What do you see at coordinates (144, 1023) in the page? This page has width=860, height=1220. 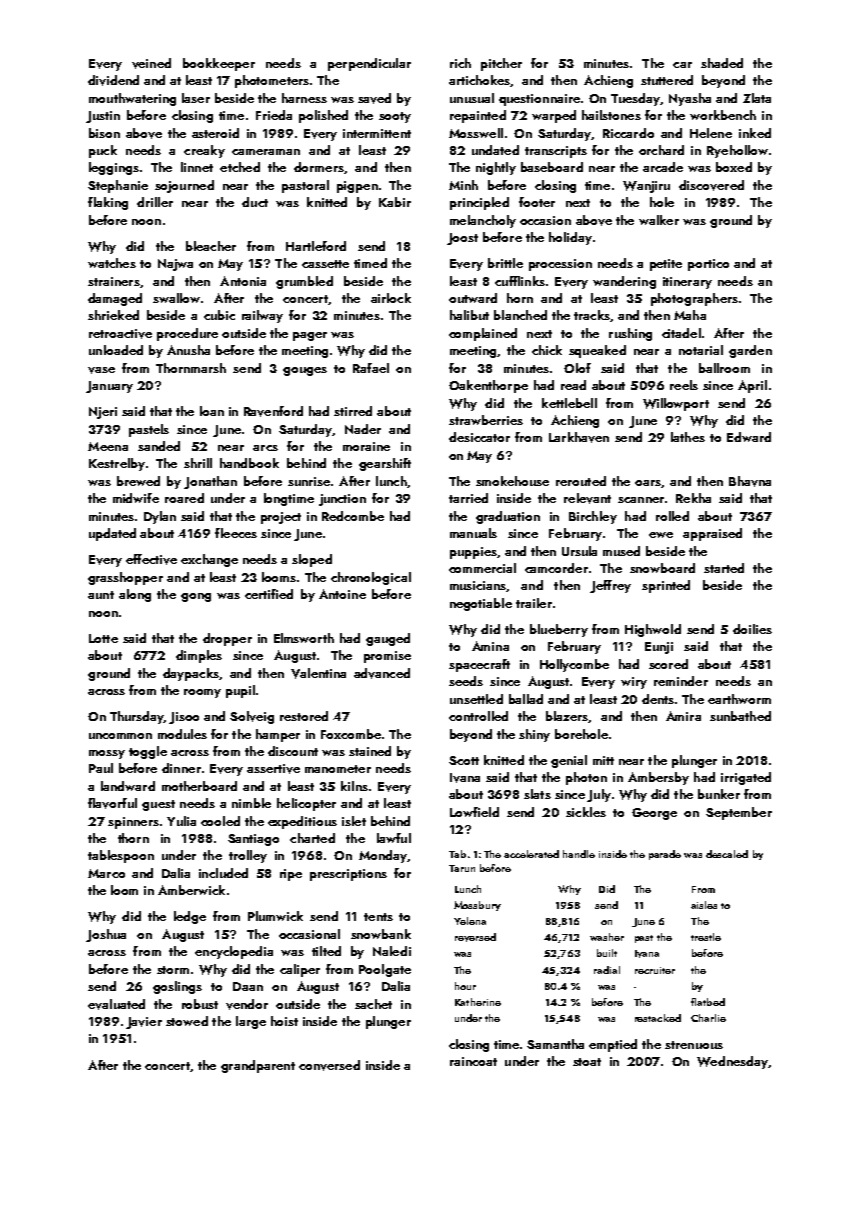 I see `Javier` at bounding box center [144, 1023].
